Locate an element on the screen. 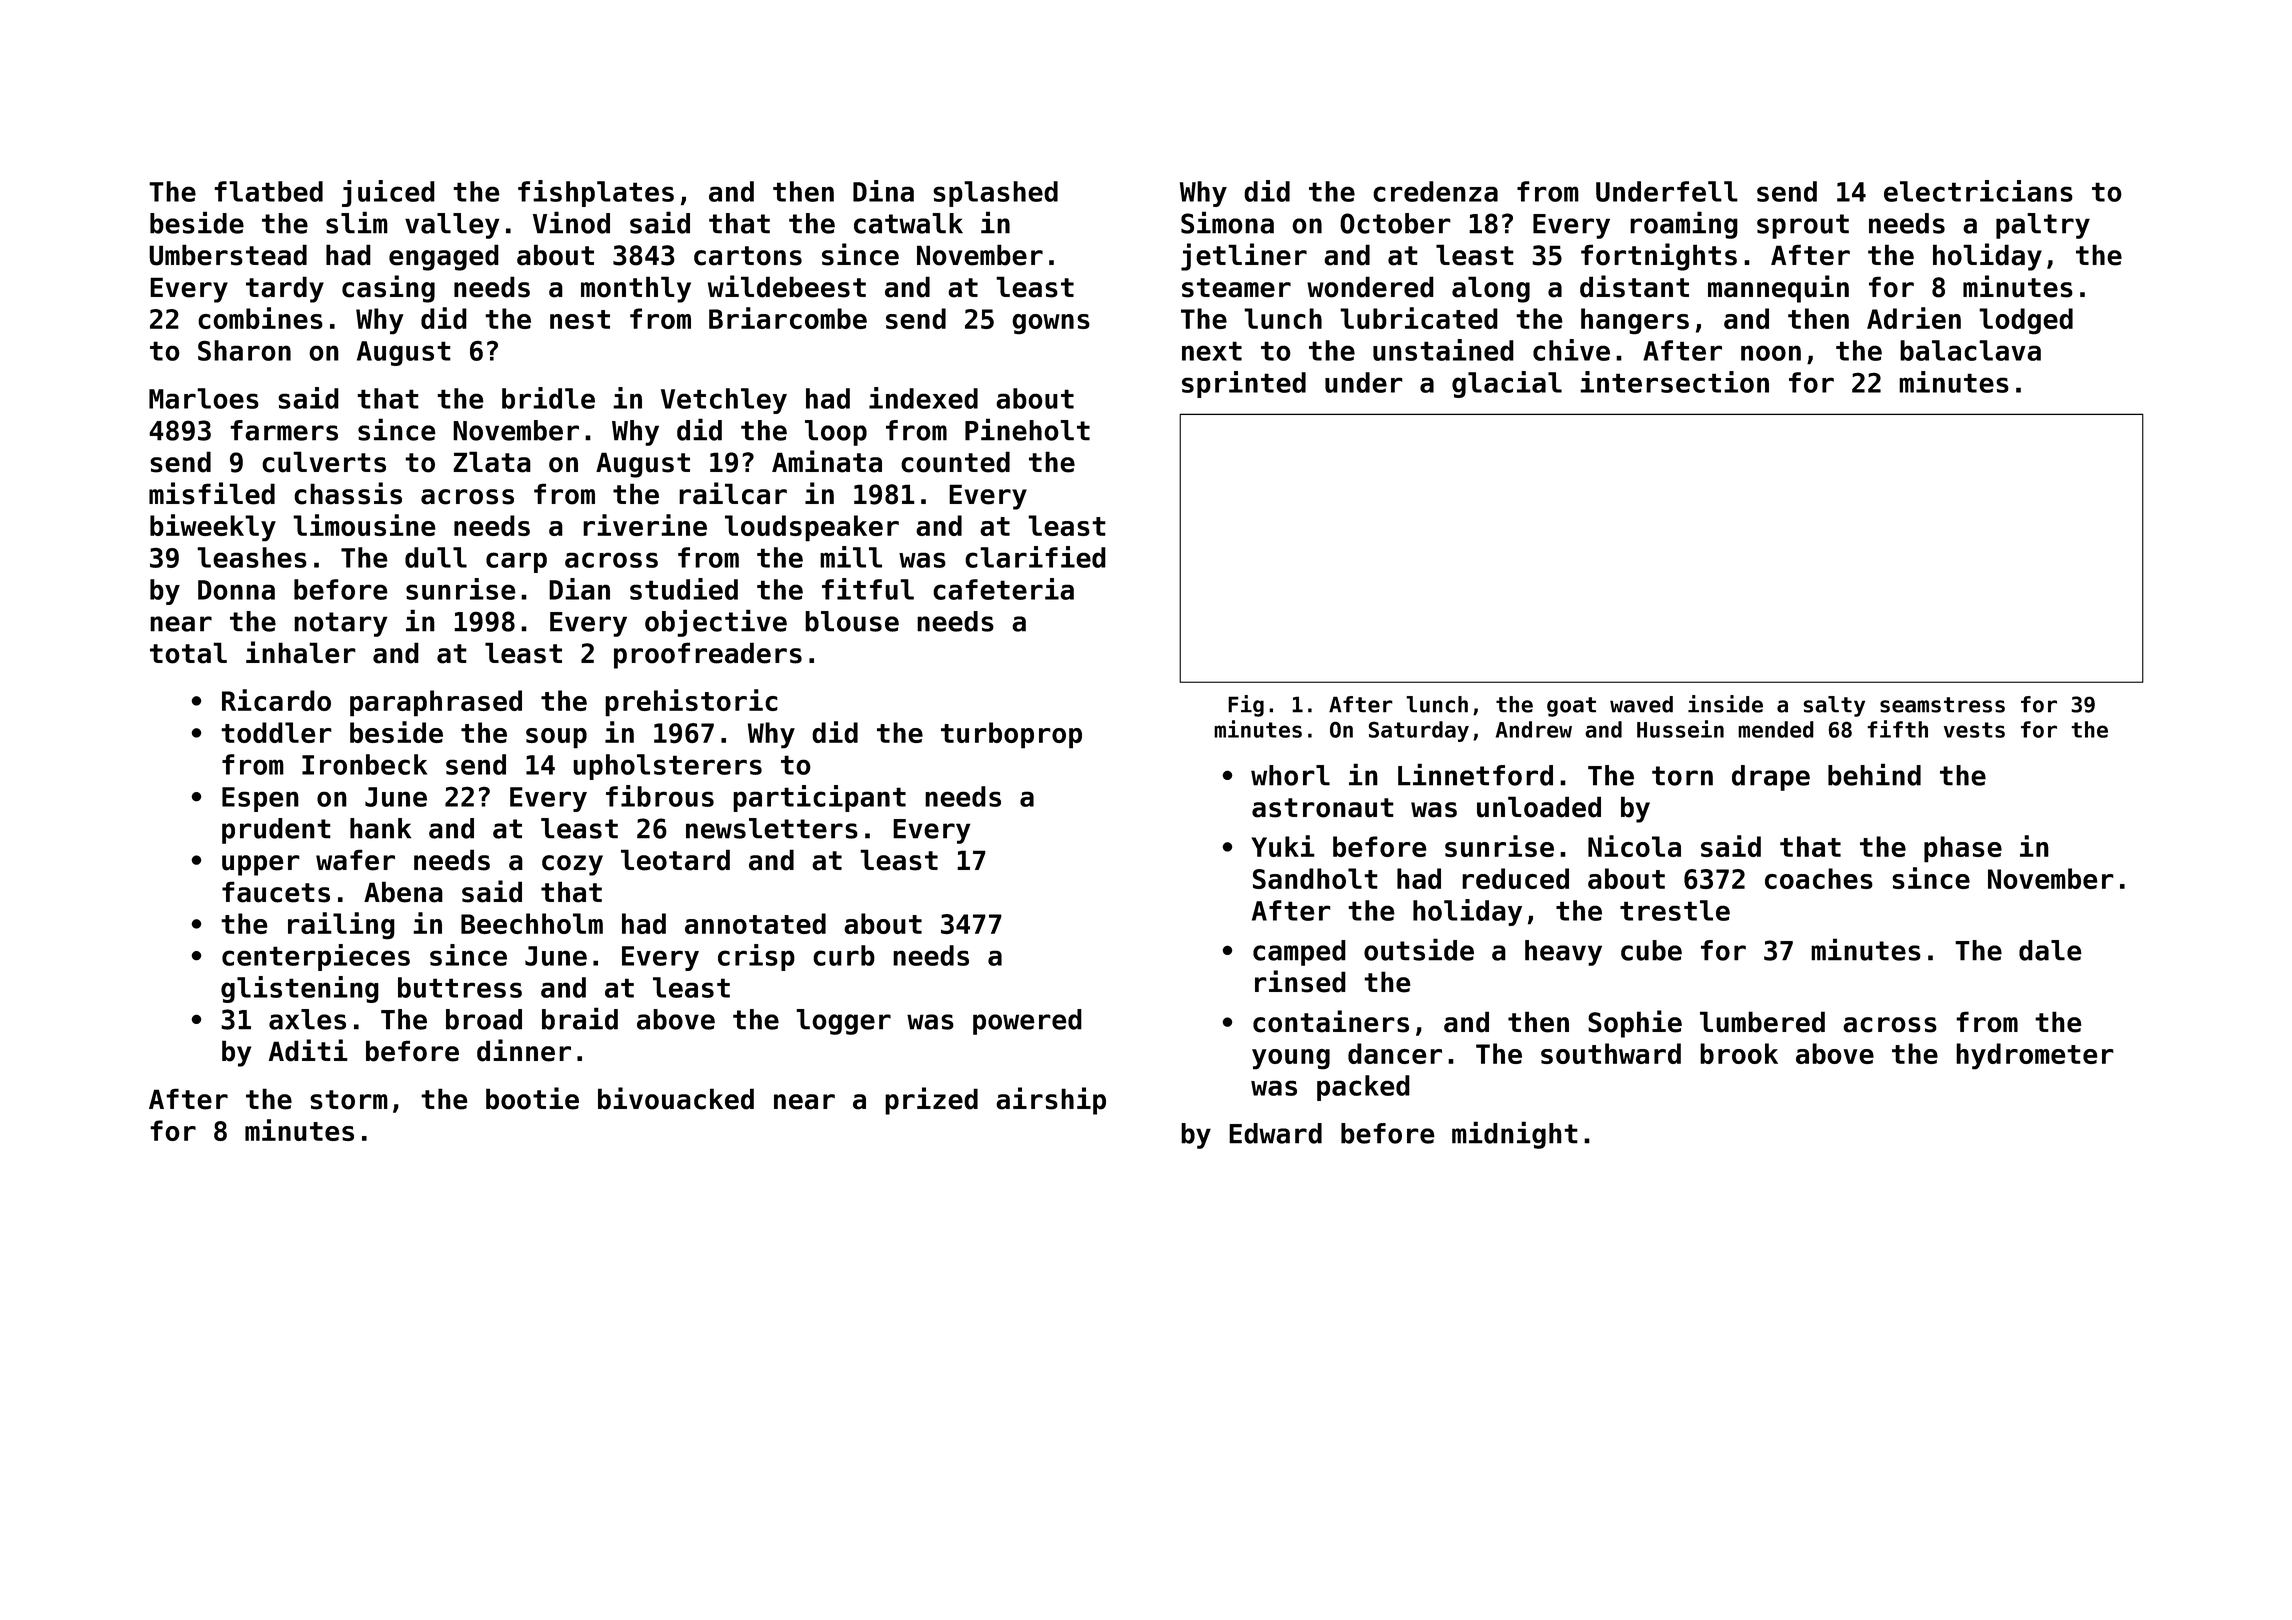  balaclava is located at coordinates (1970, 350).
